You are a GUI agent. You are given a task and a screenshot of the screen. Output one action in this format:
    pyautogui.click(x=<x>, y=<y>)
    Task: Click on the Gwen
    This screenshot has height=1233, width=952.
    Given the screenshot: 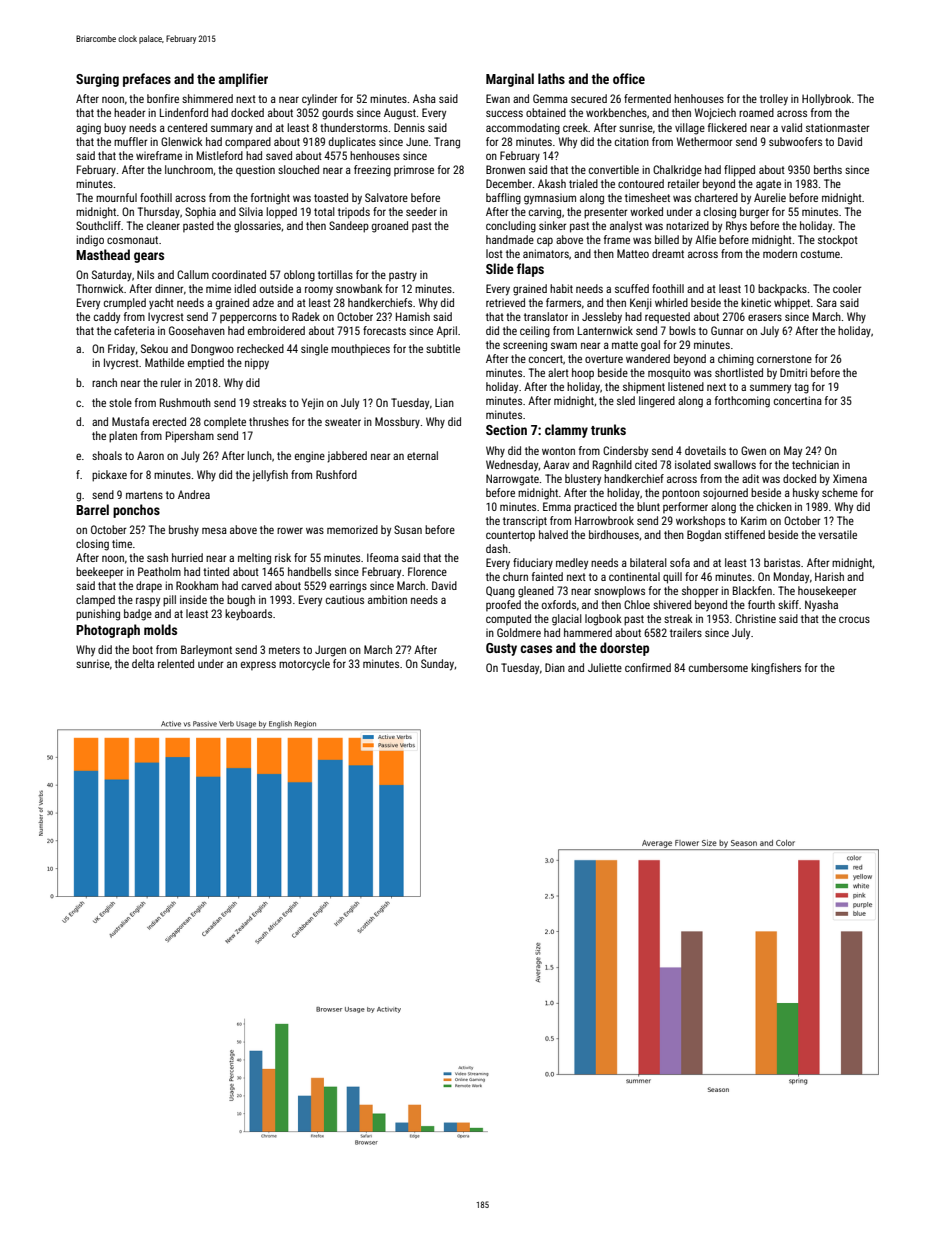 What is the action you would take?
    pyautogui.click(x=753, y=450)
